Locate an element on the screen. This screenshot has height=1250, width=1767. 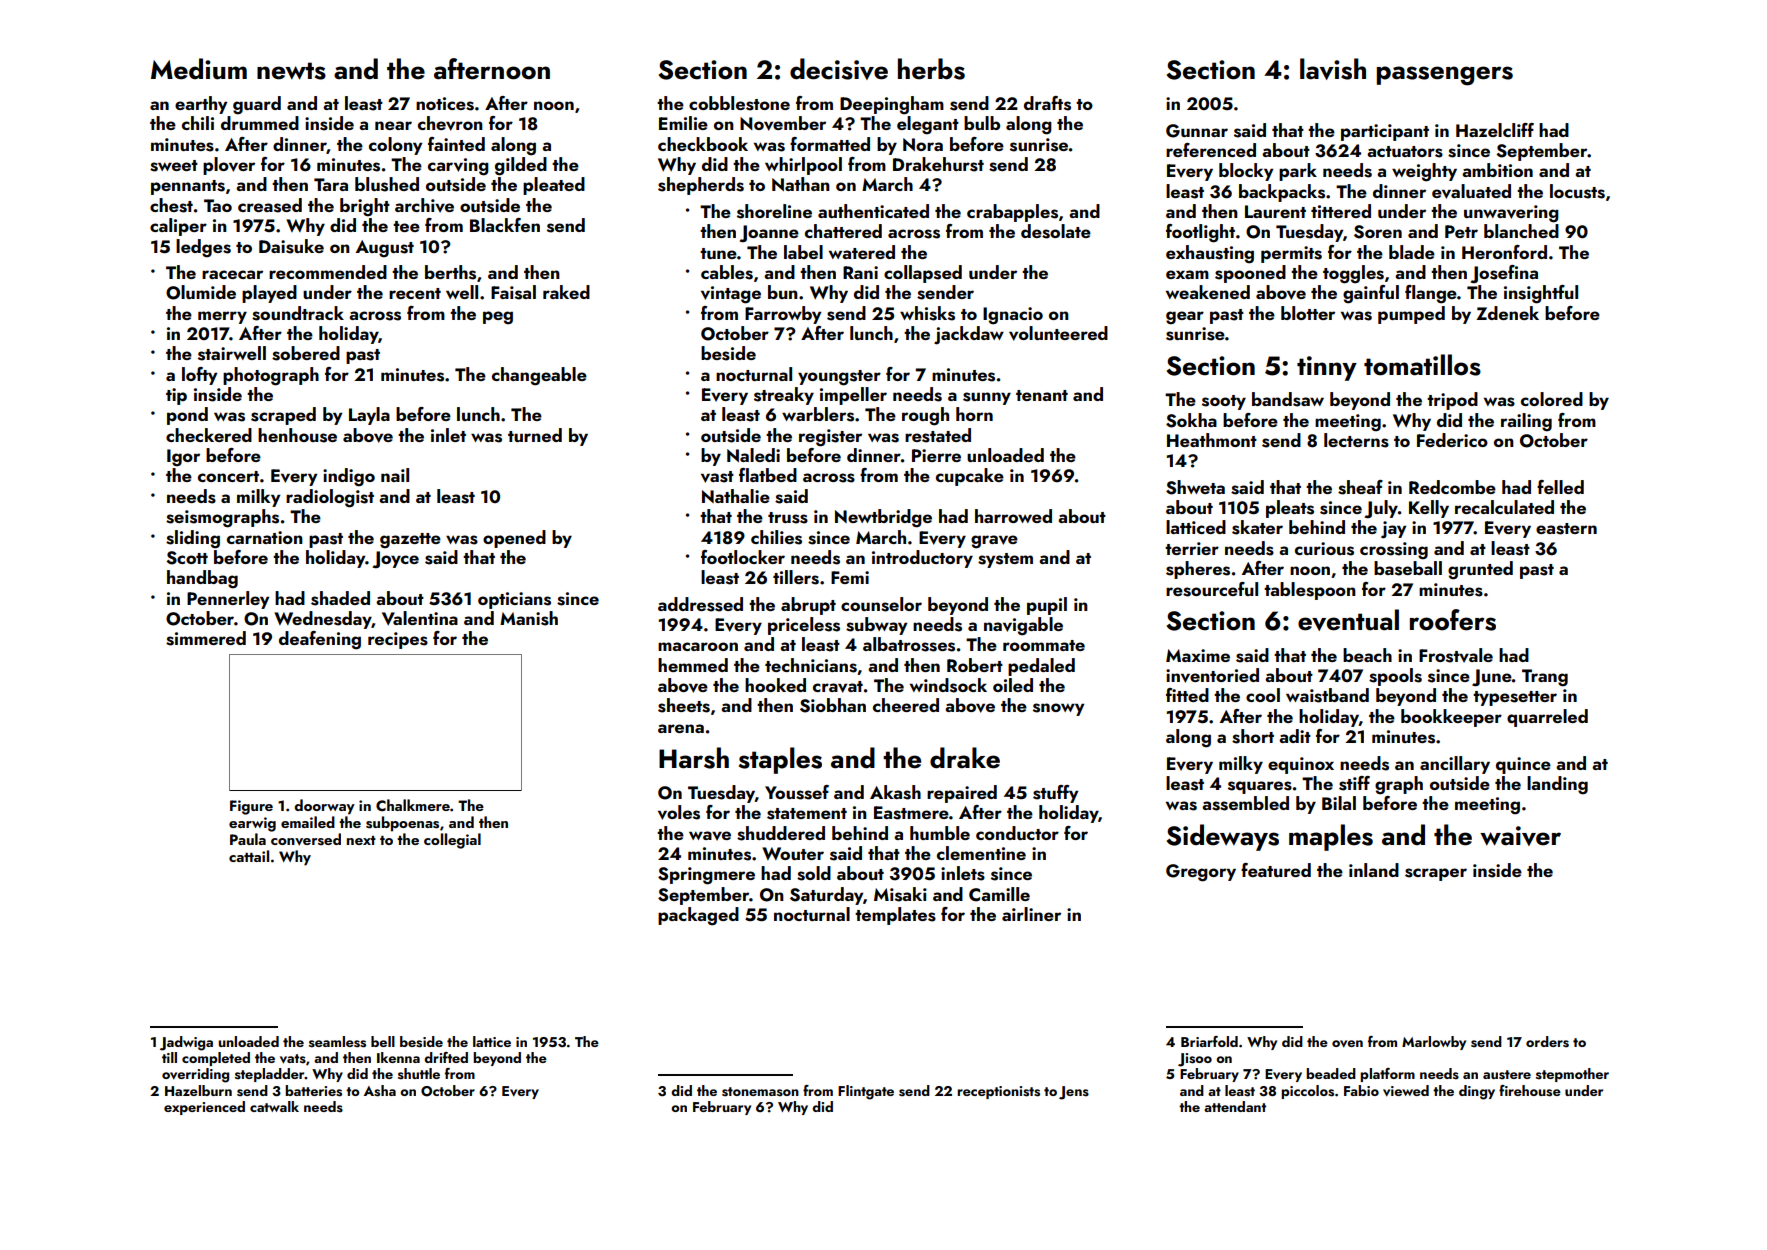
tablespoon is located at coordinates (1310, 591).
